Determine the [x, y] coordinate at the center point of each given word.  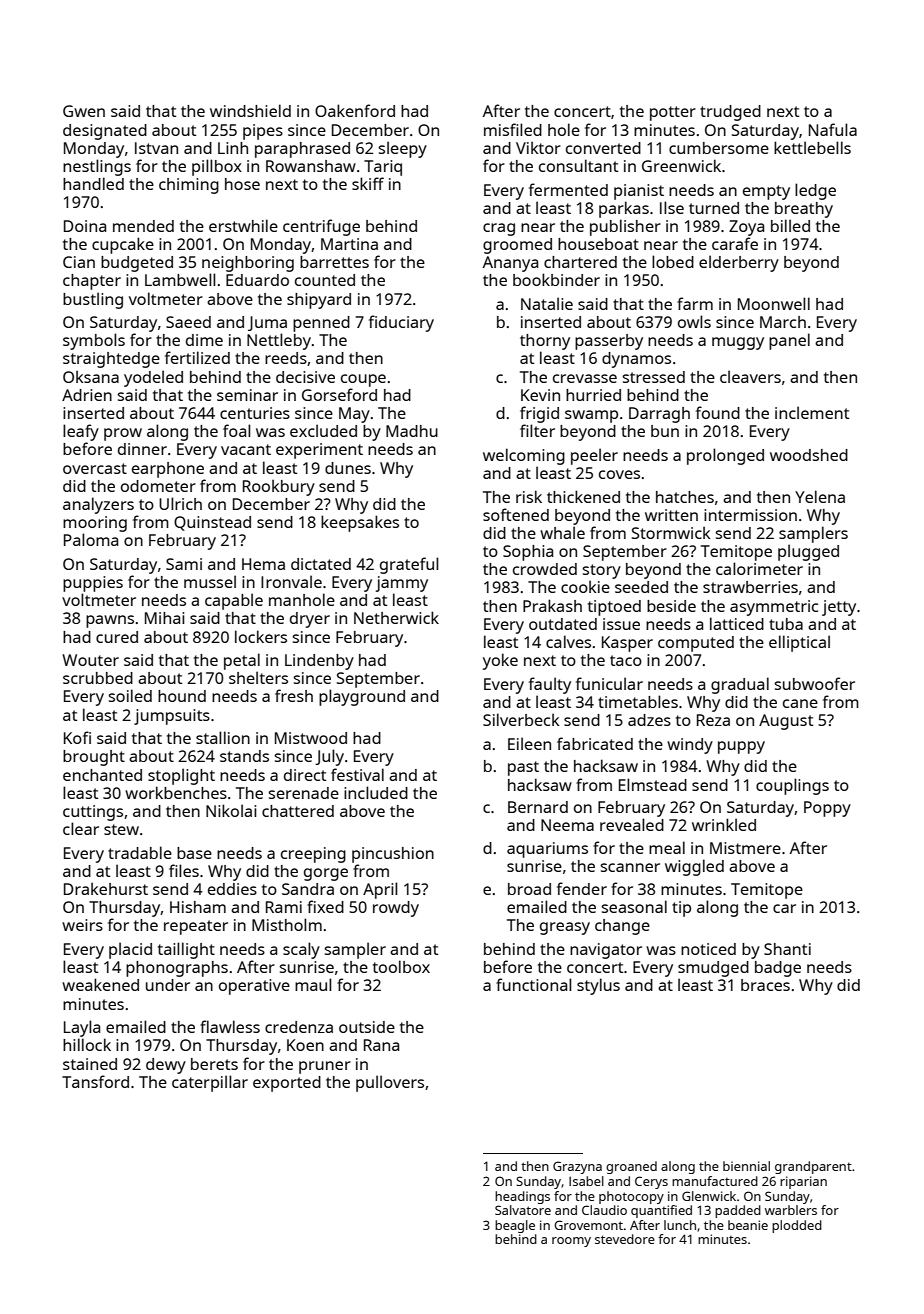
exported [287, 1084]
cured [117, 637]
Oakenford [355, 110]
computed [696, 644]
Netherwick [396, 617]
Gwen [84, 111]
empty [766, 192]
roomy [571, 1242]
